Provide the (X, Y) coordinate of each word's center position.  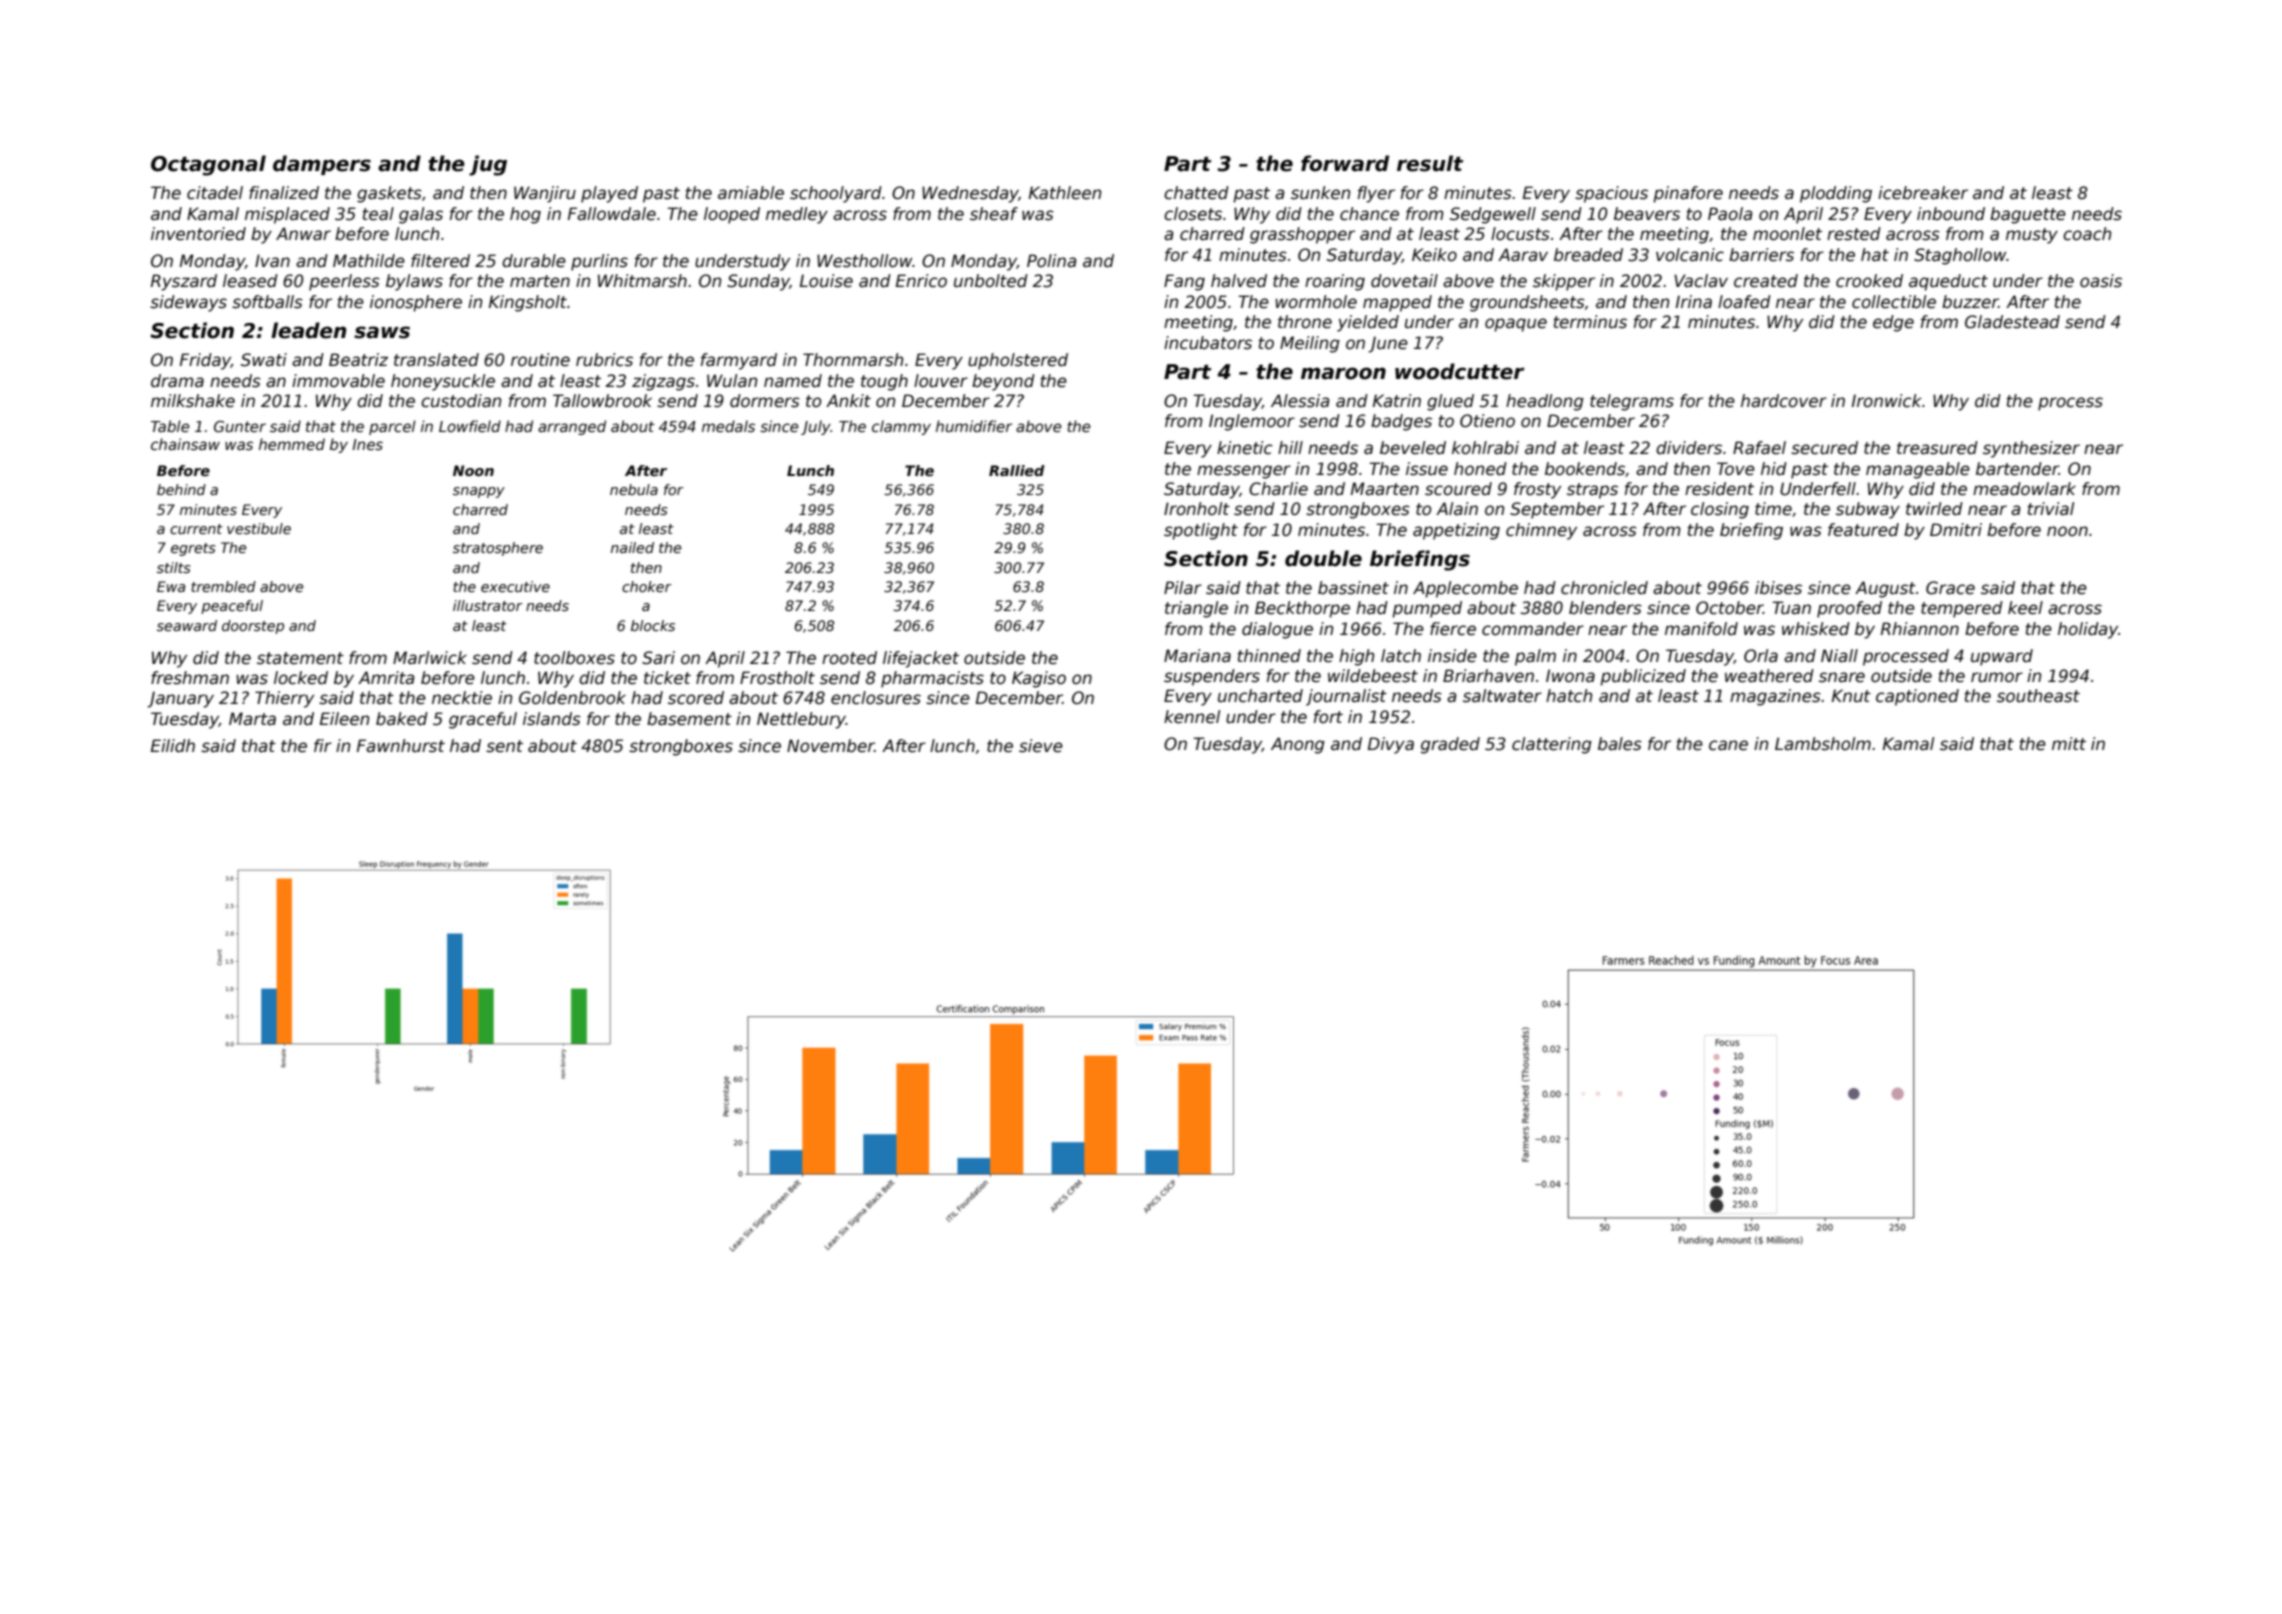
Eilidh (173, 746)
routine (540, 360)
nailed (632, 547)
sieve (1041, 746)
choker (647, 586)
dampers (322, 165)
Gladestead (2012, 322)
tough (884, 382)
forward (1345, 163)
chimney (1541, 531)
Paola (1730, 214)
